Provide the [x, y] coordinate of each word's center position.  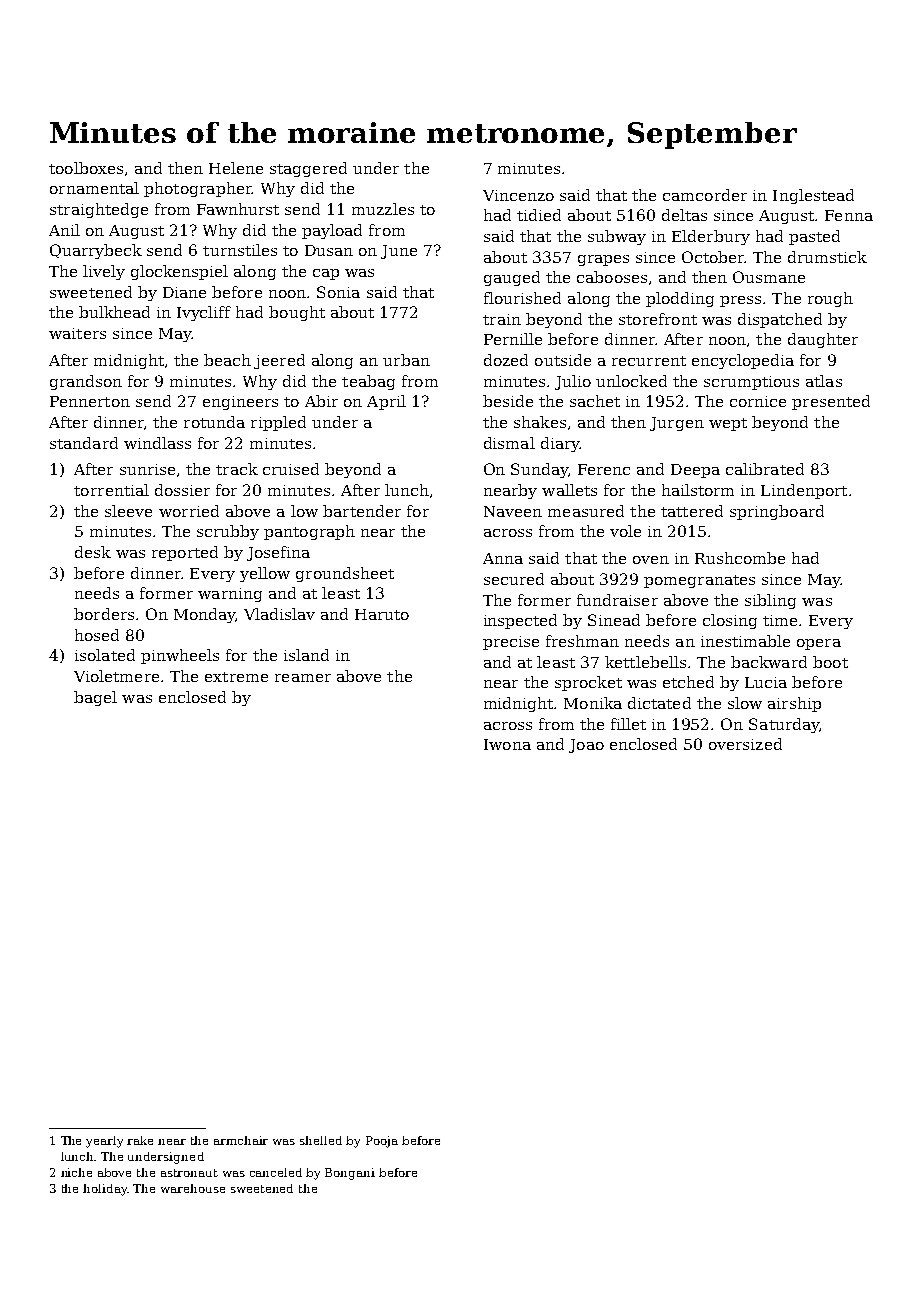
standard [84, 443]
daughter [823, 340]
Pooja [382, 1142]
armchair [241, 1140]
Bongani [350, 1174]
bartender [362, 511]
